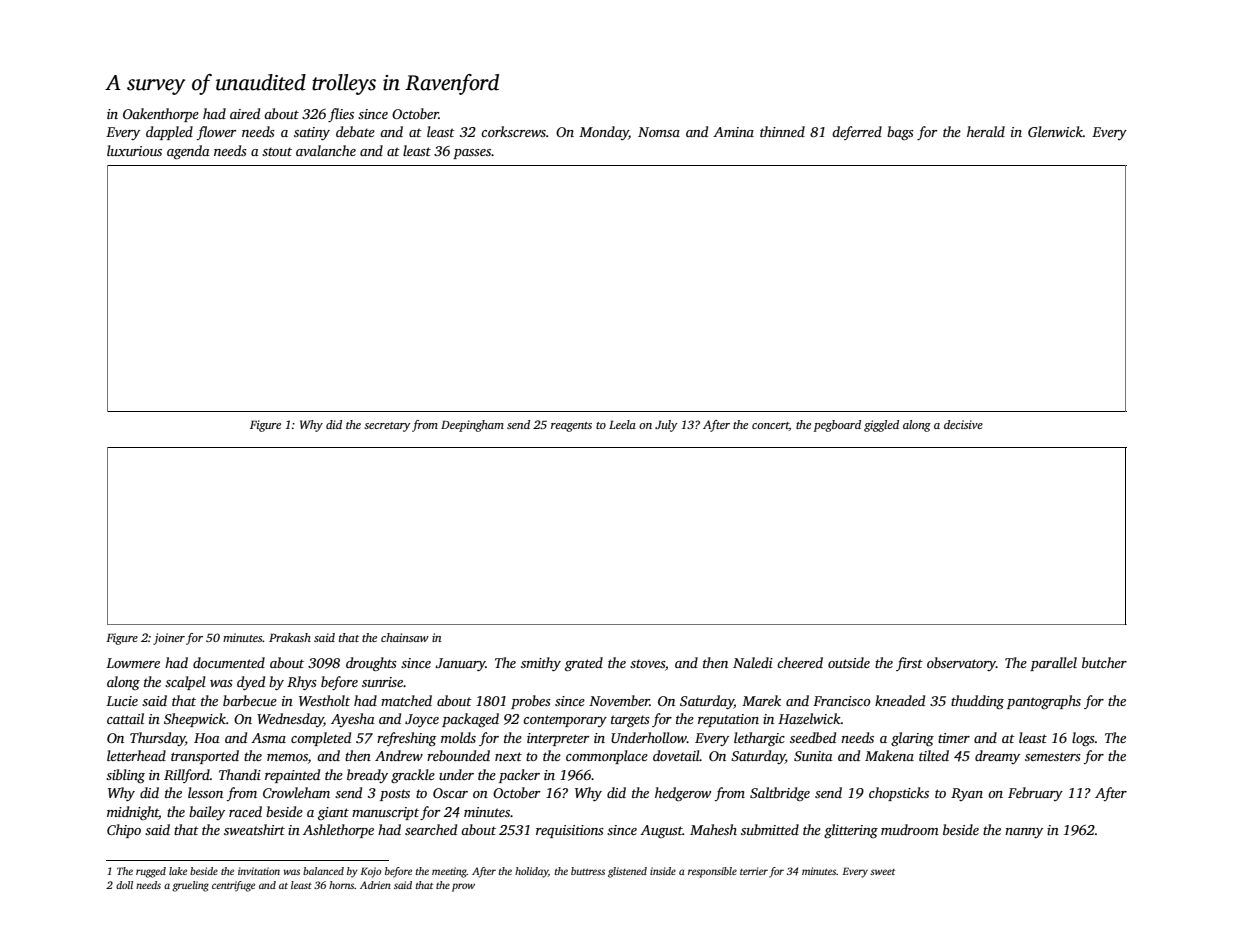 Image resolution: width=1233 pixels, height=952 pixels. I want to click on concert, so click(770, 425).
